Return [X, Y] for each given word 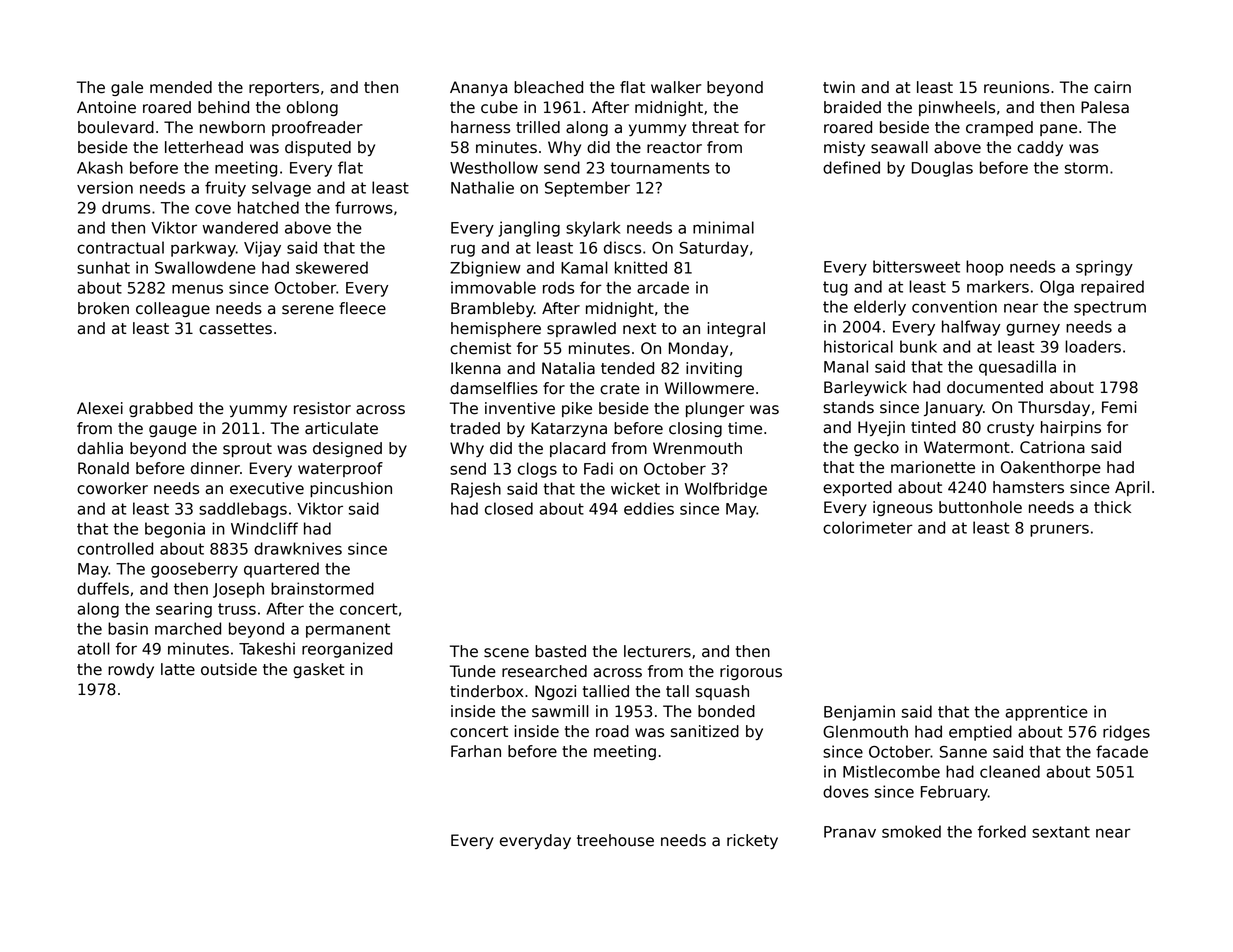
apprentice [1047, 713]
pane [1058, 130]
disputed [318, 148]
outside [229, 669]
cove [213, 209]
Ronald [103, 468]
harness [480, 127]
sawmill [560, 711]
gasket [319, 670]
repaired [1112, 288]
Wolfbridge [726, 490]
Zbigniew [485, 269]
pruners [1059, 530]
